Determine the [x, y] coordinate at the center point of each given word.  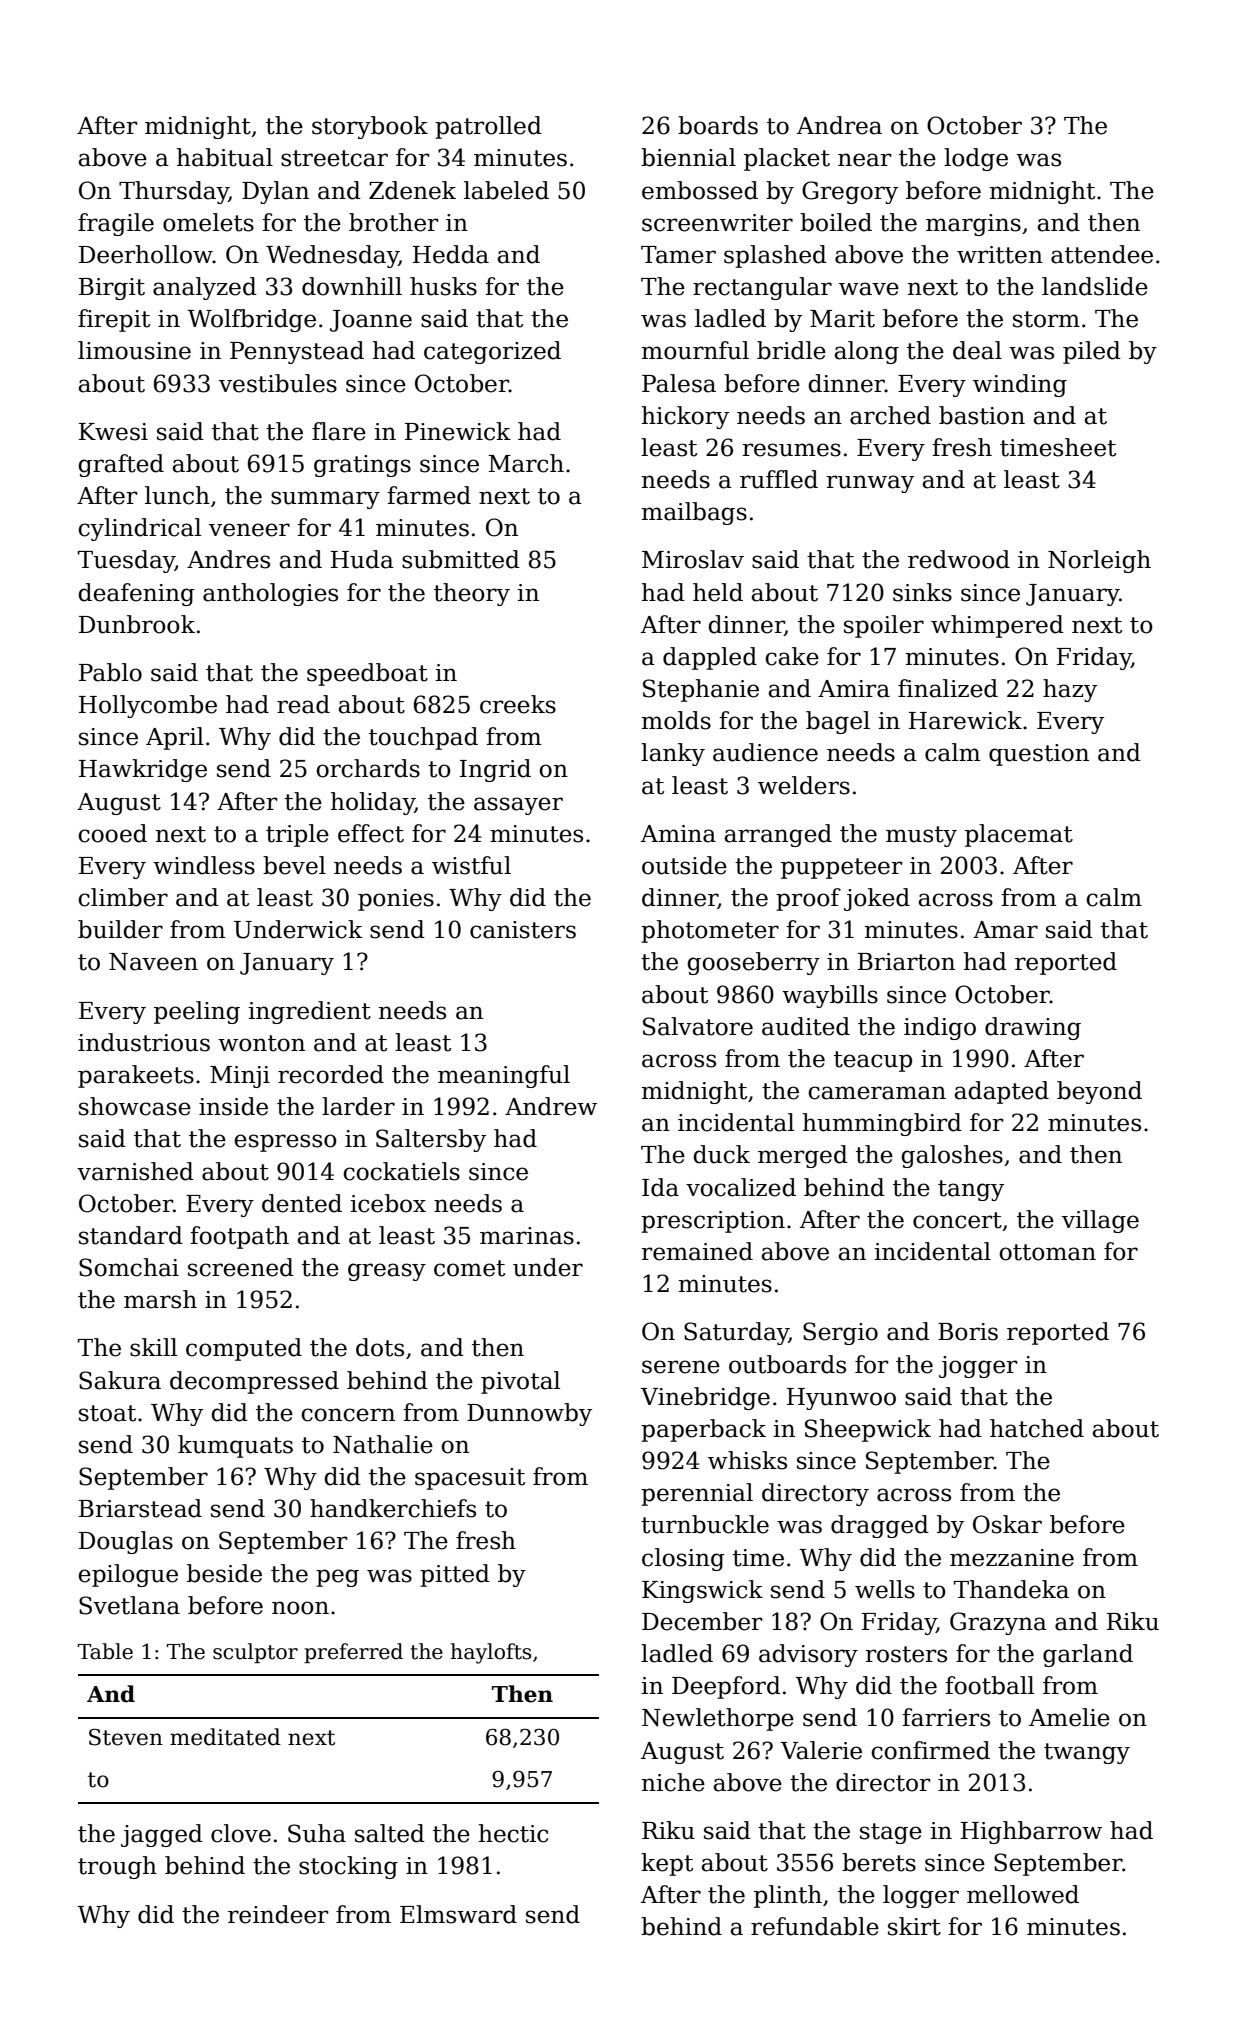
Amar [1005, 930]
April [175, 738]
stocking [348, 1867]
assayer [518, 806]
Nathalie [383, 1444]
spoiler [884, 626]
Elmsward [458, 1914]
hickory [685, 417]
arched [890, 415]
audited [806, 1026]
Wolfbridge [251, 320]
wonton [261, 1043]
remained [697, 1251]
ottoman [1047, 1252]
